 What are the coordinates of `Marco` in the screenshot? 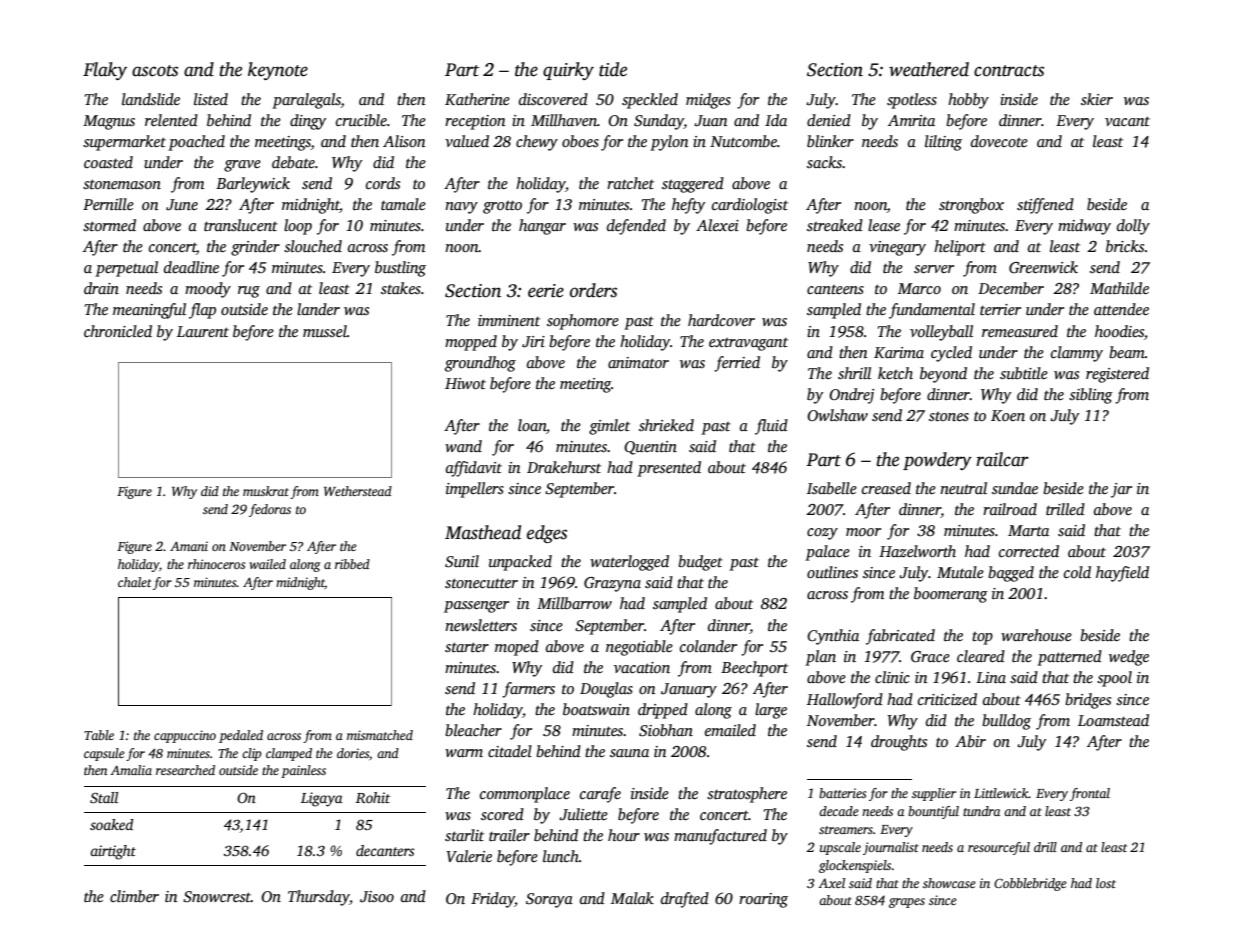 It's located at (919, 288).
